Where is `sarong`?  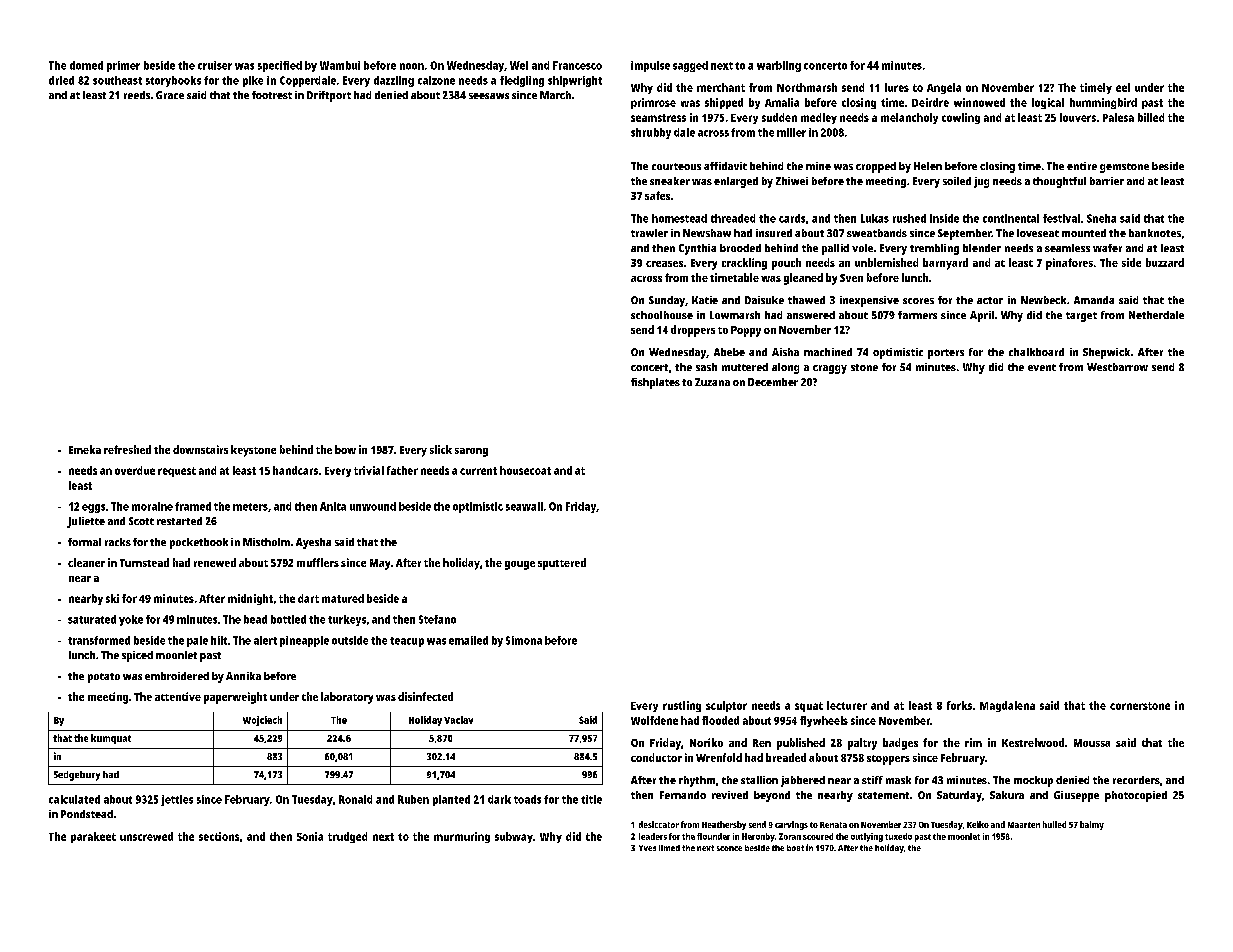
sarong is located at coordinates (471, 452).
